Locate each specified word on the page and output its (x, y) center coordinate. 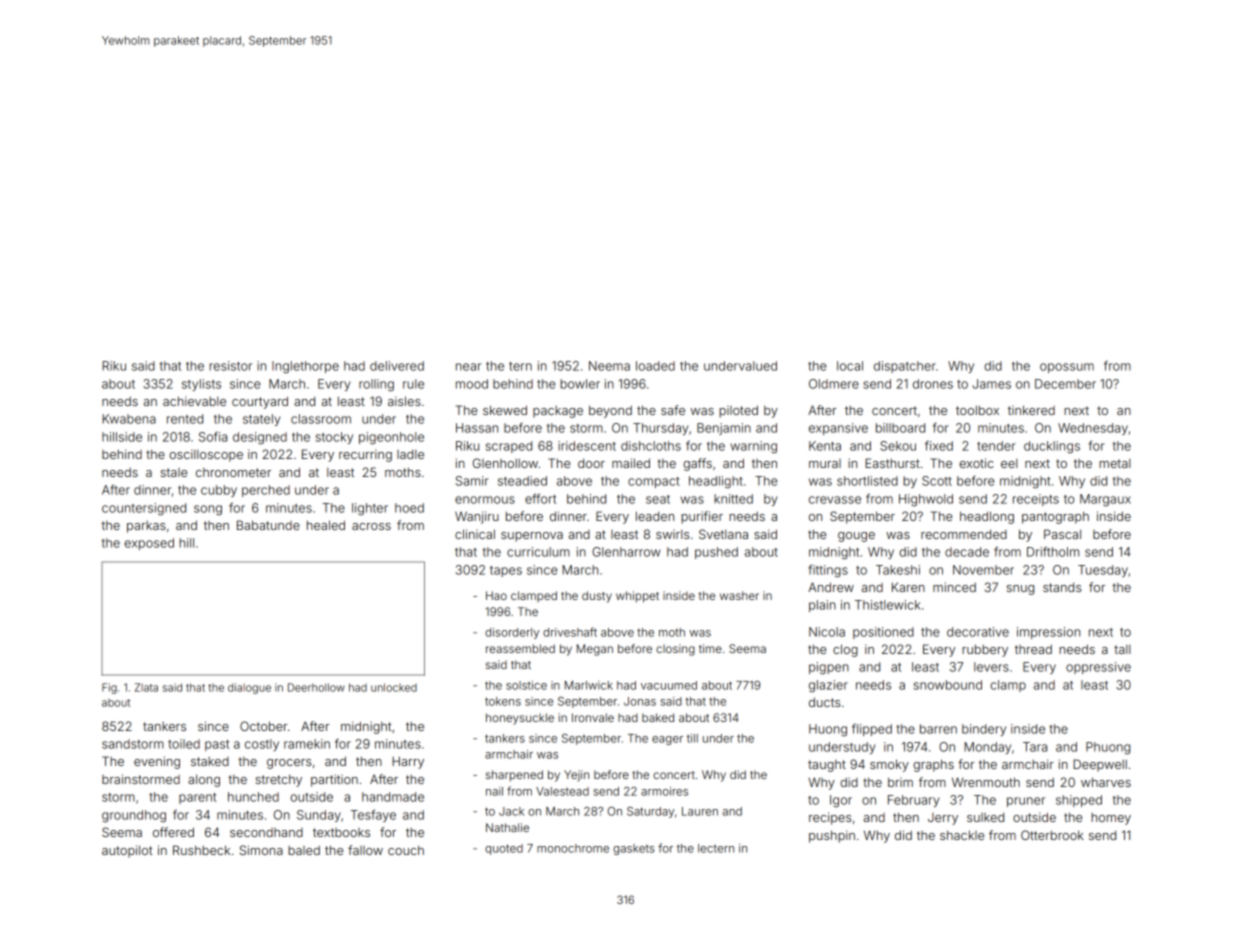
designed (260, 438)
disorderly (512, 633)
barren (938, 729)
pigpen (829, 668)
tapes (506, 571)
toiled (184, 744)
